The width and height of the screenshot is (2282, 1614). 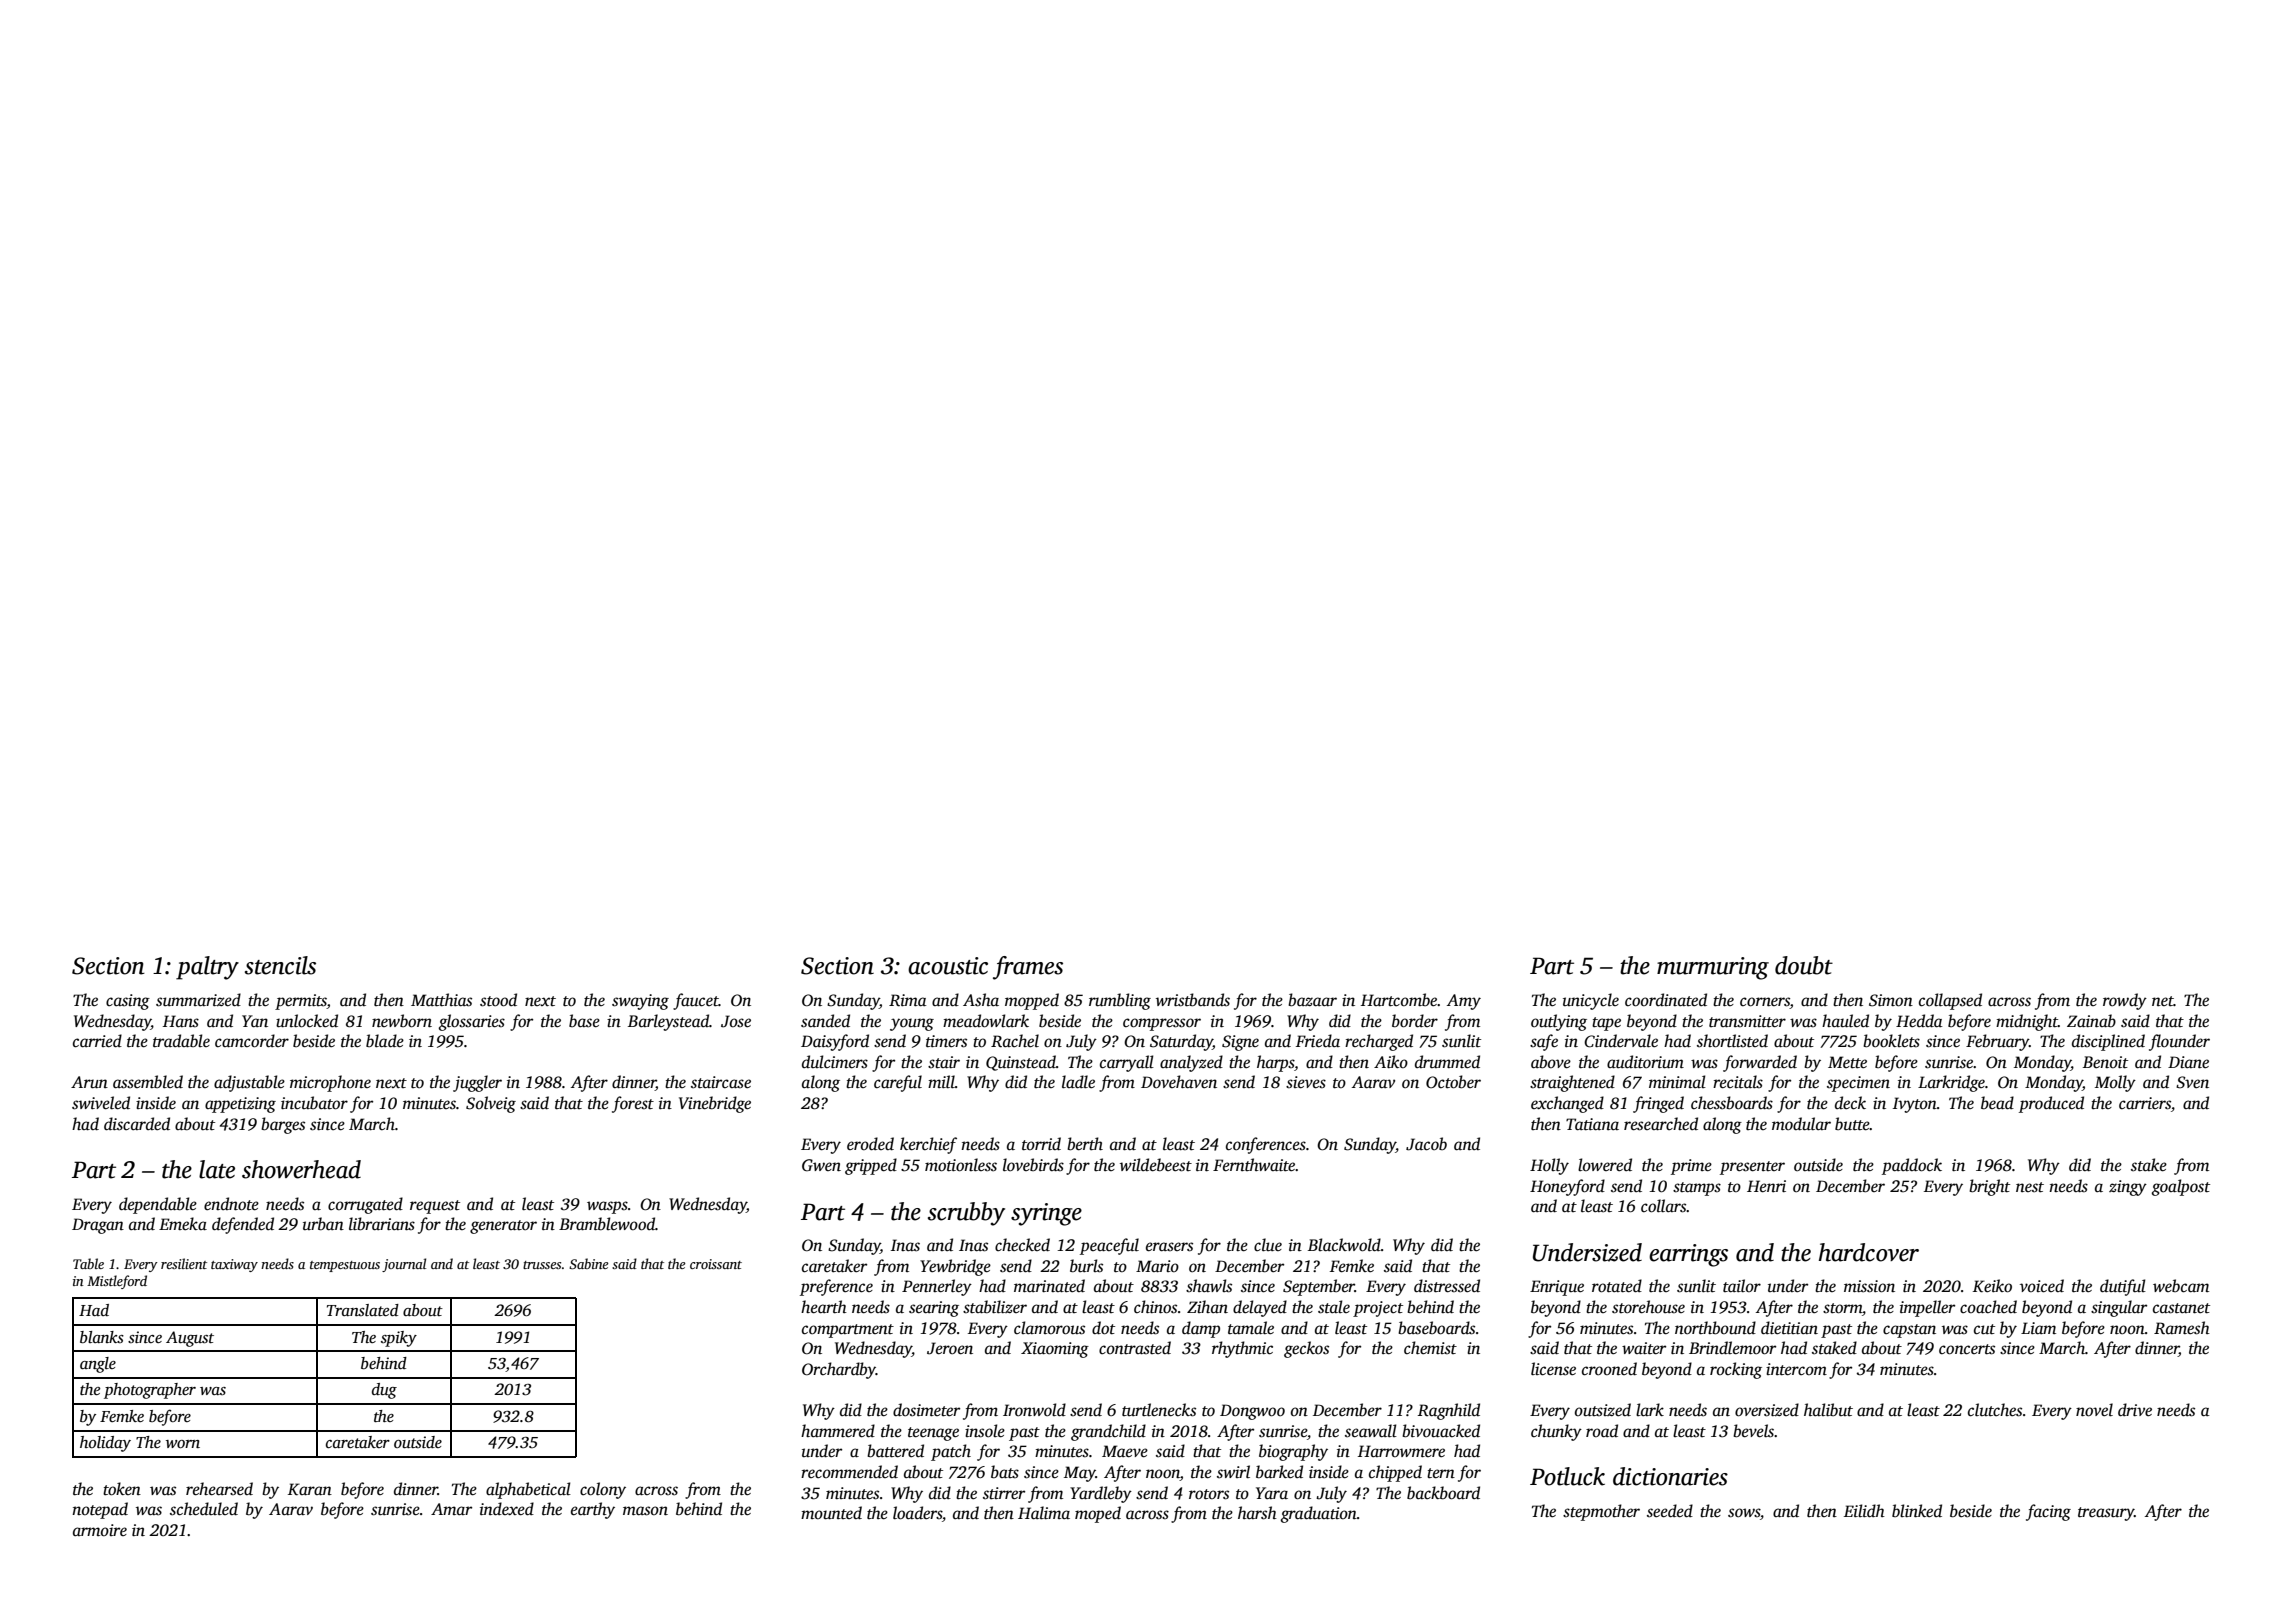 What do you see at coordinates (100, 1530) in the screenshot?
I see `armoire` at bounding box center [100, 1530].
